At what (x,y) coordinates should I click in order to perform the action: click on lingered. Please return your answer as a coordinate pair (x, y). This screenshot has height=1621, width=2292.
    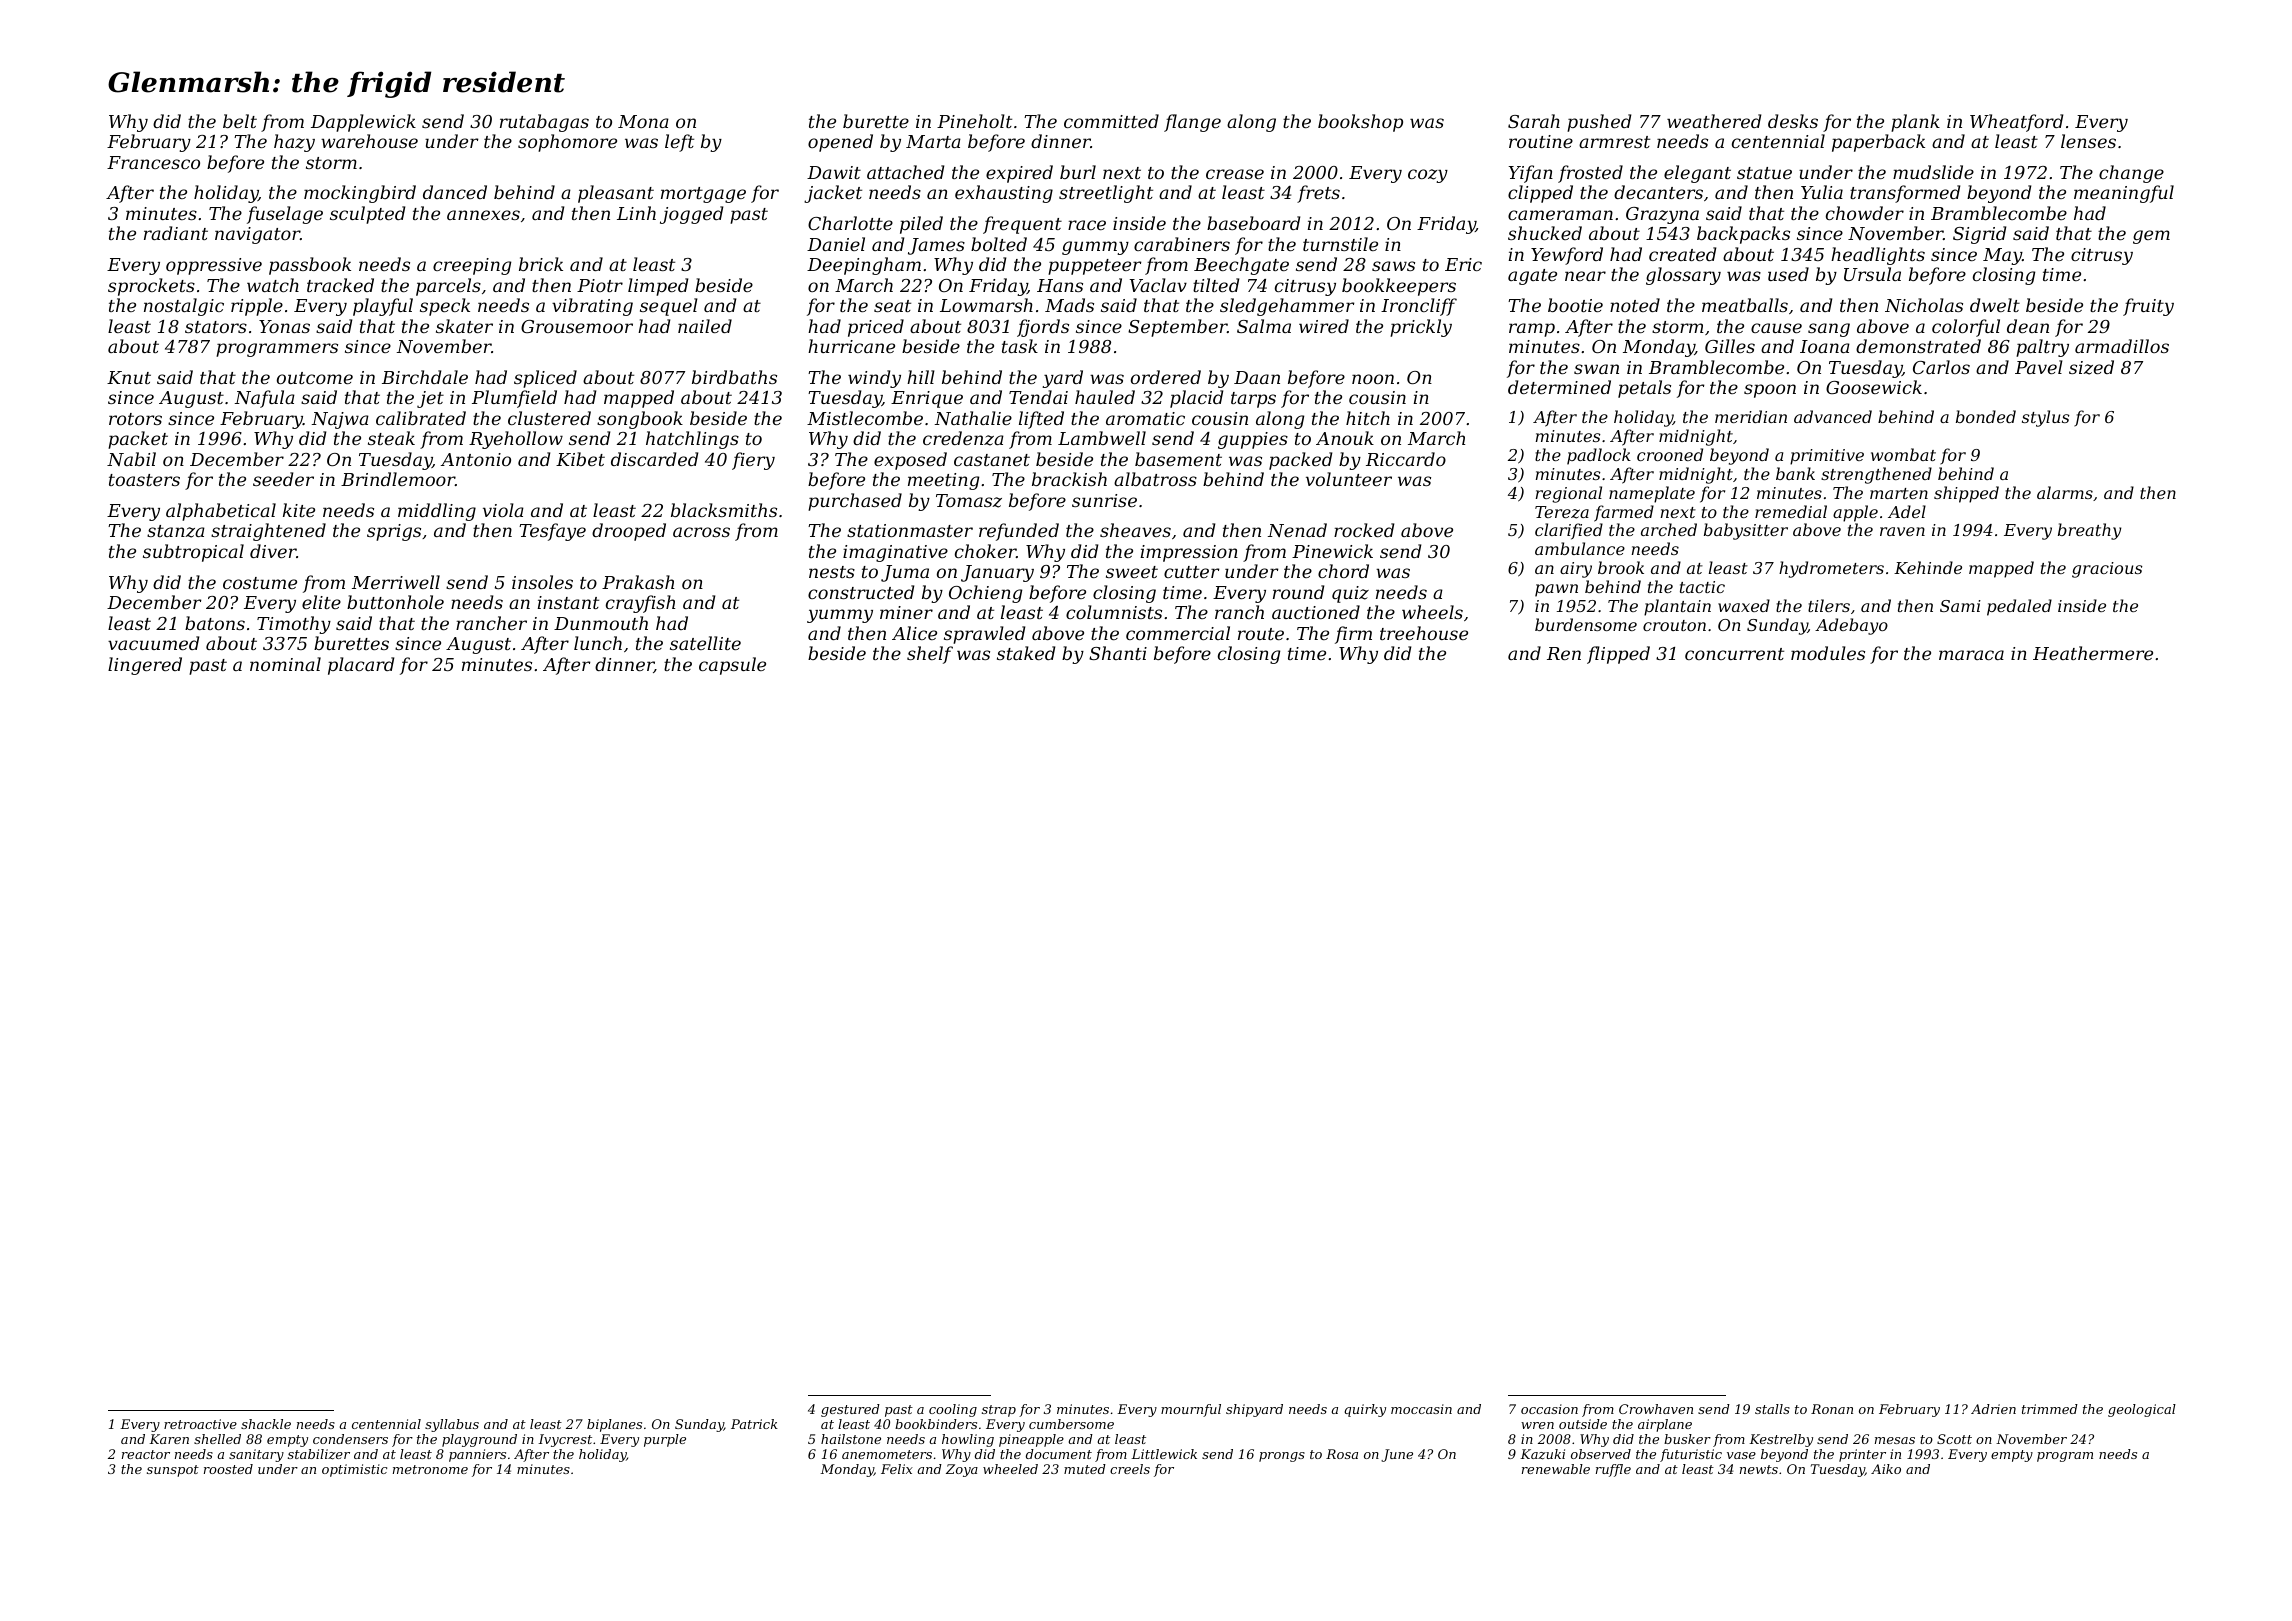
    Looking at the image, I should click on (145, 666).
